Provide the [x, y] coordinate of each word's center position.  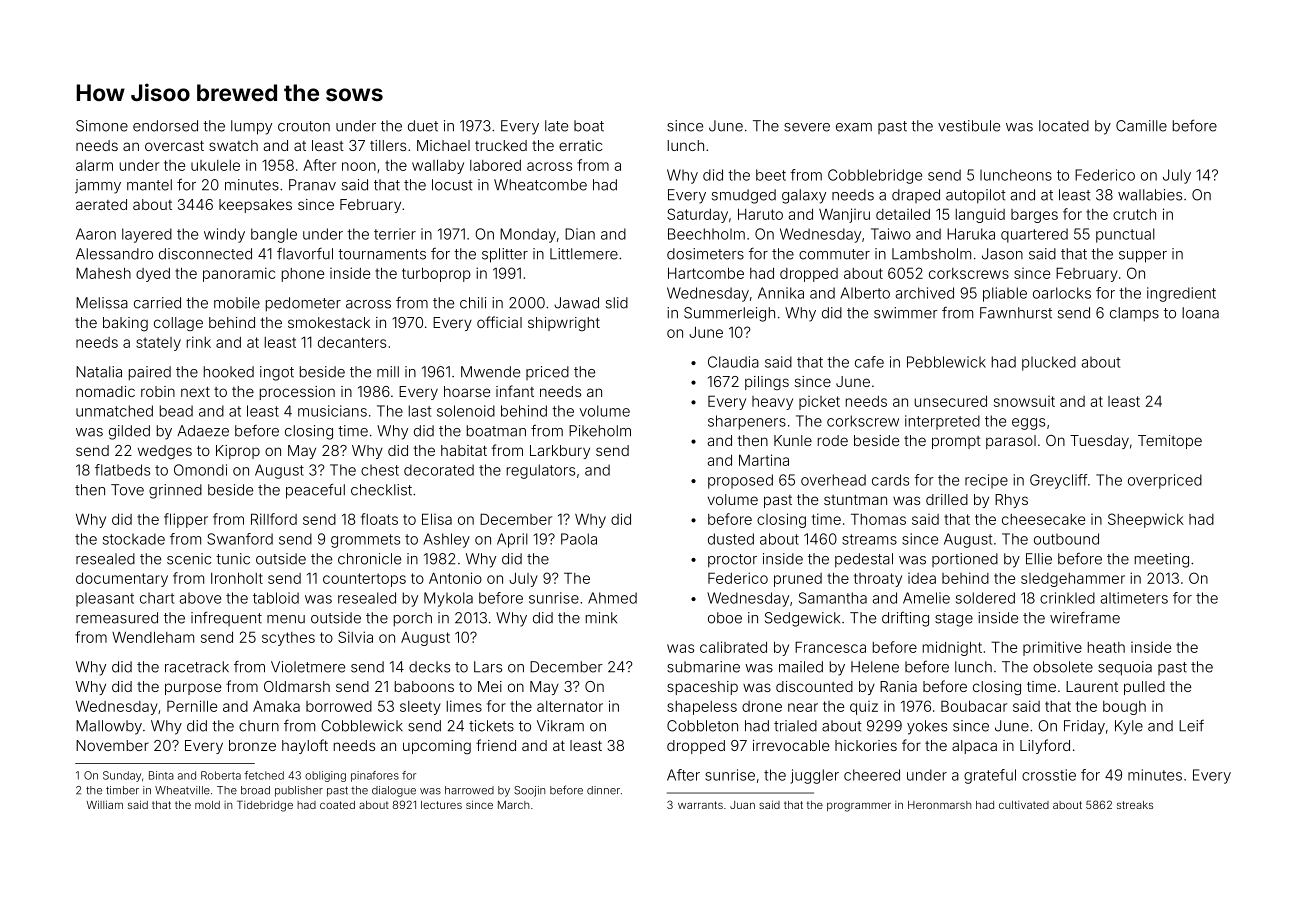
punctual [1125, 235]
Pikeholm [600, 431]
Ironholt [237, 578]
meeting [1162, 560]
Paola [579, 539]
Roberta [221, 775]
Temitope [1170, 442]
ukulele [215, 165]
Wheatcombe [540, 185]
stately [158, 344]
